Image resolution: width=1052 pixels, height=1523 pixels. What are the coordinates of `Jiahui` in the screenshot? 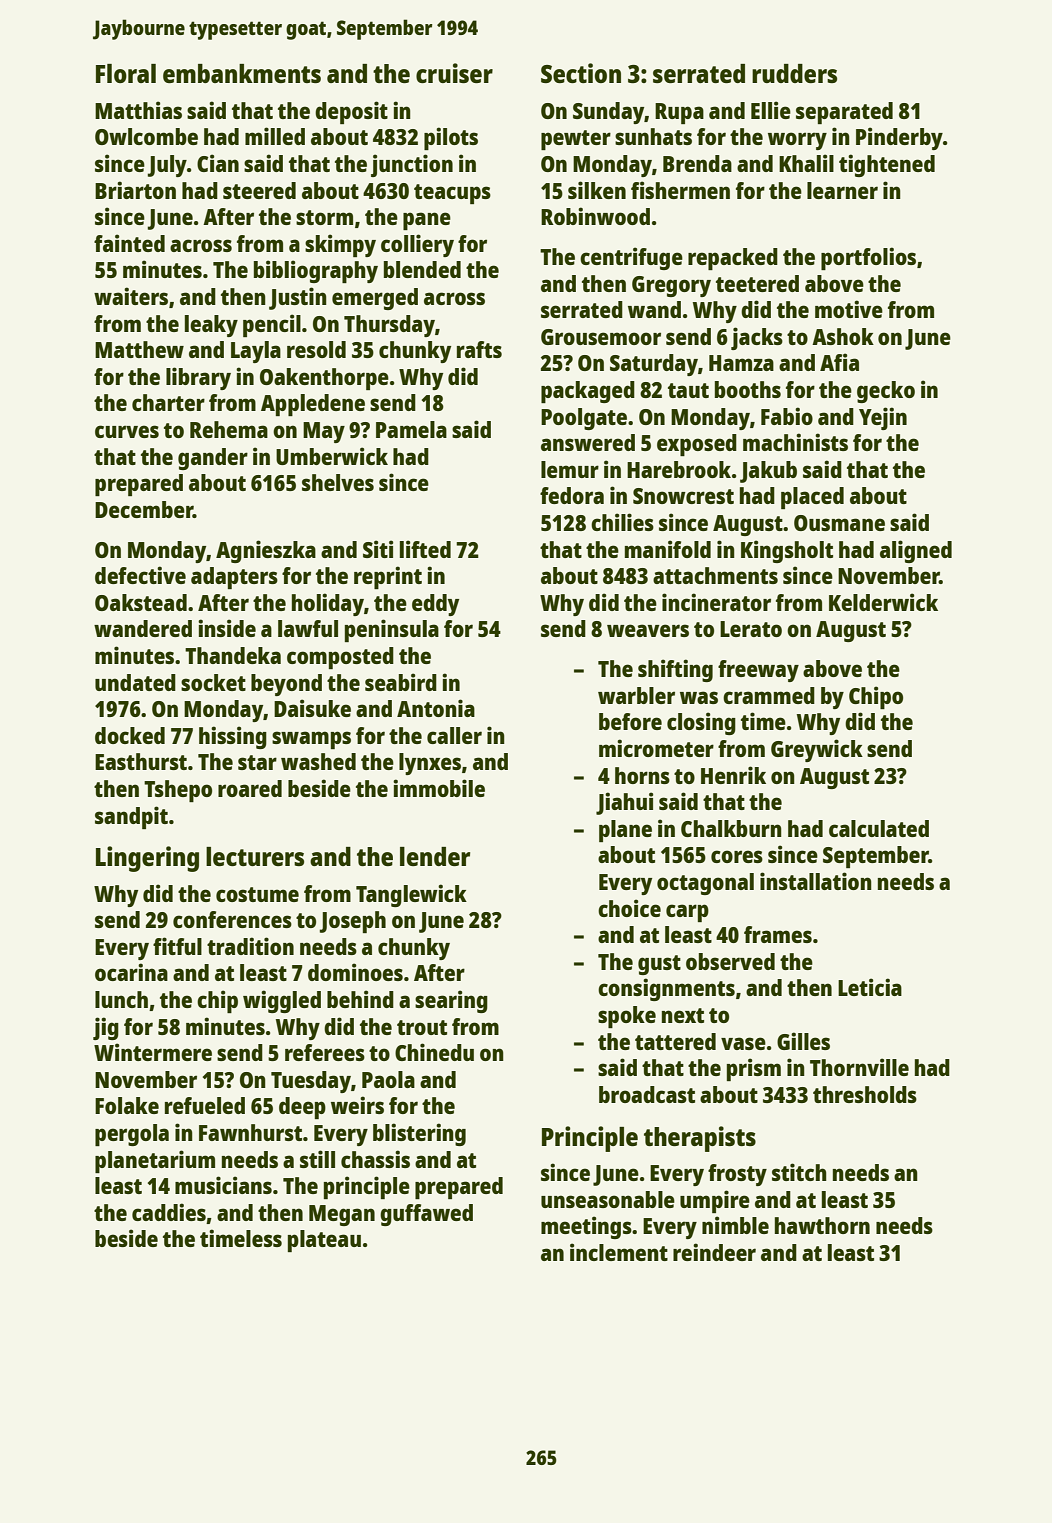 It's located at (624, 803).
